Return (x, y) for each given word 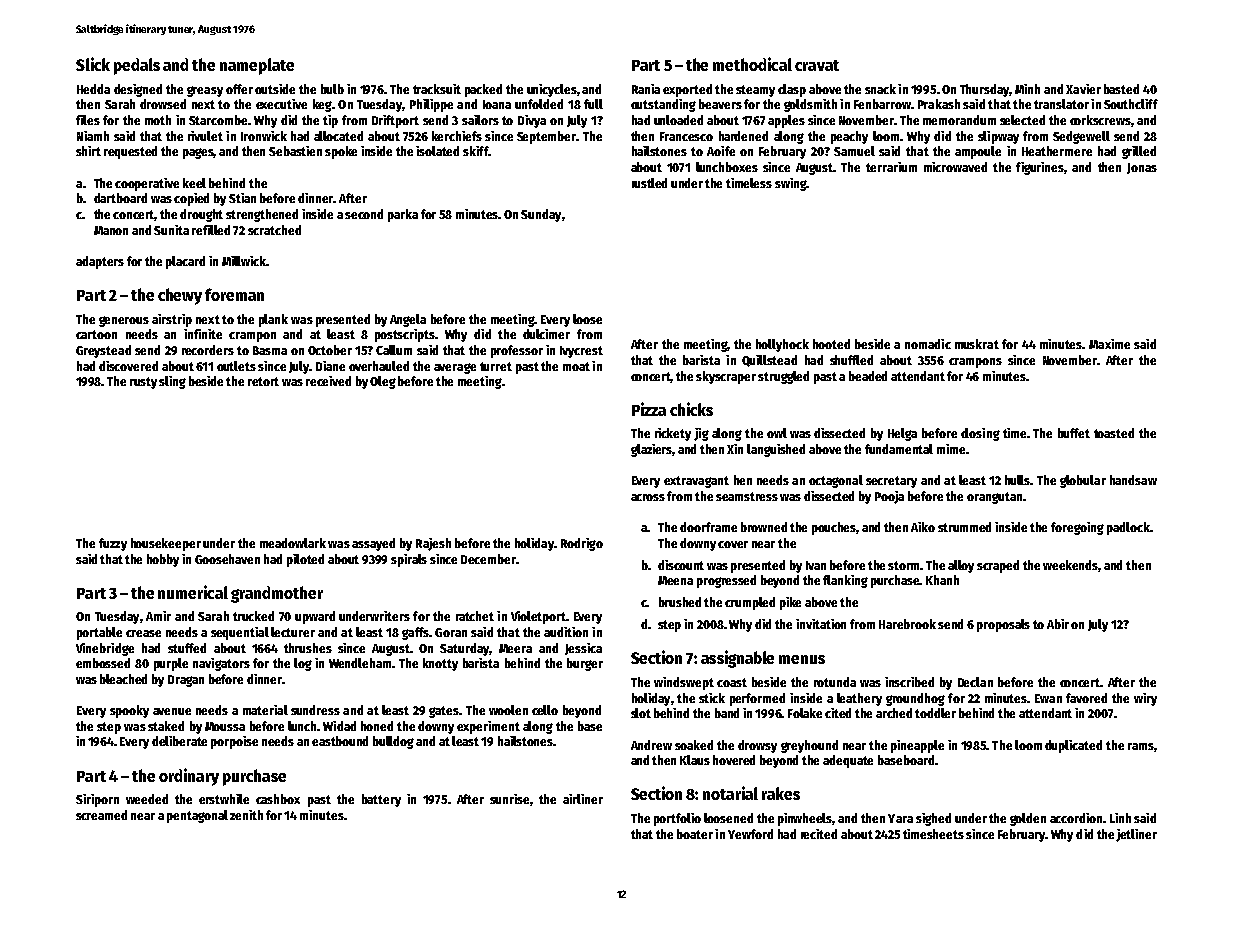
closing (980, 434)
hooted (831, 344)
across (648, 497)
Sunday (541, 215)
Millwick (244, 261)
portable (99, 633)
